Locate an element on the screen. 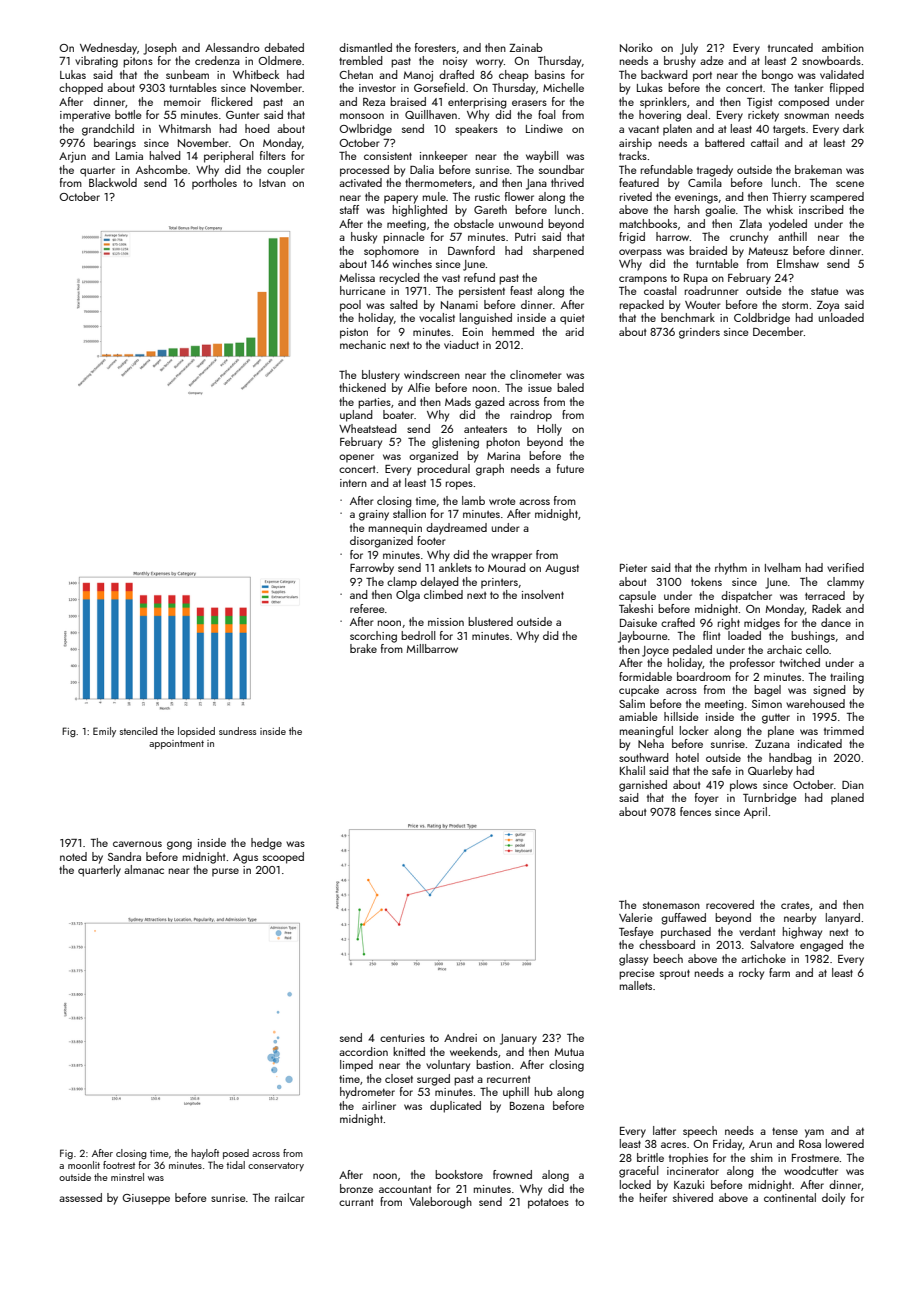 The image size is (924, 1308). almanac is located at coordinates (144, 869).
